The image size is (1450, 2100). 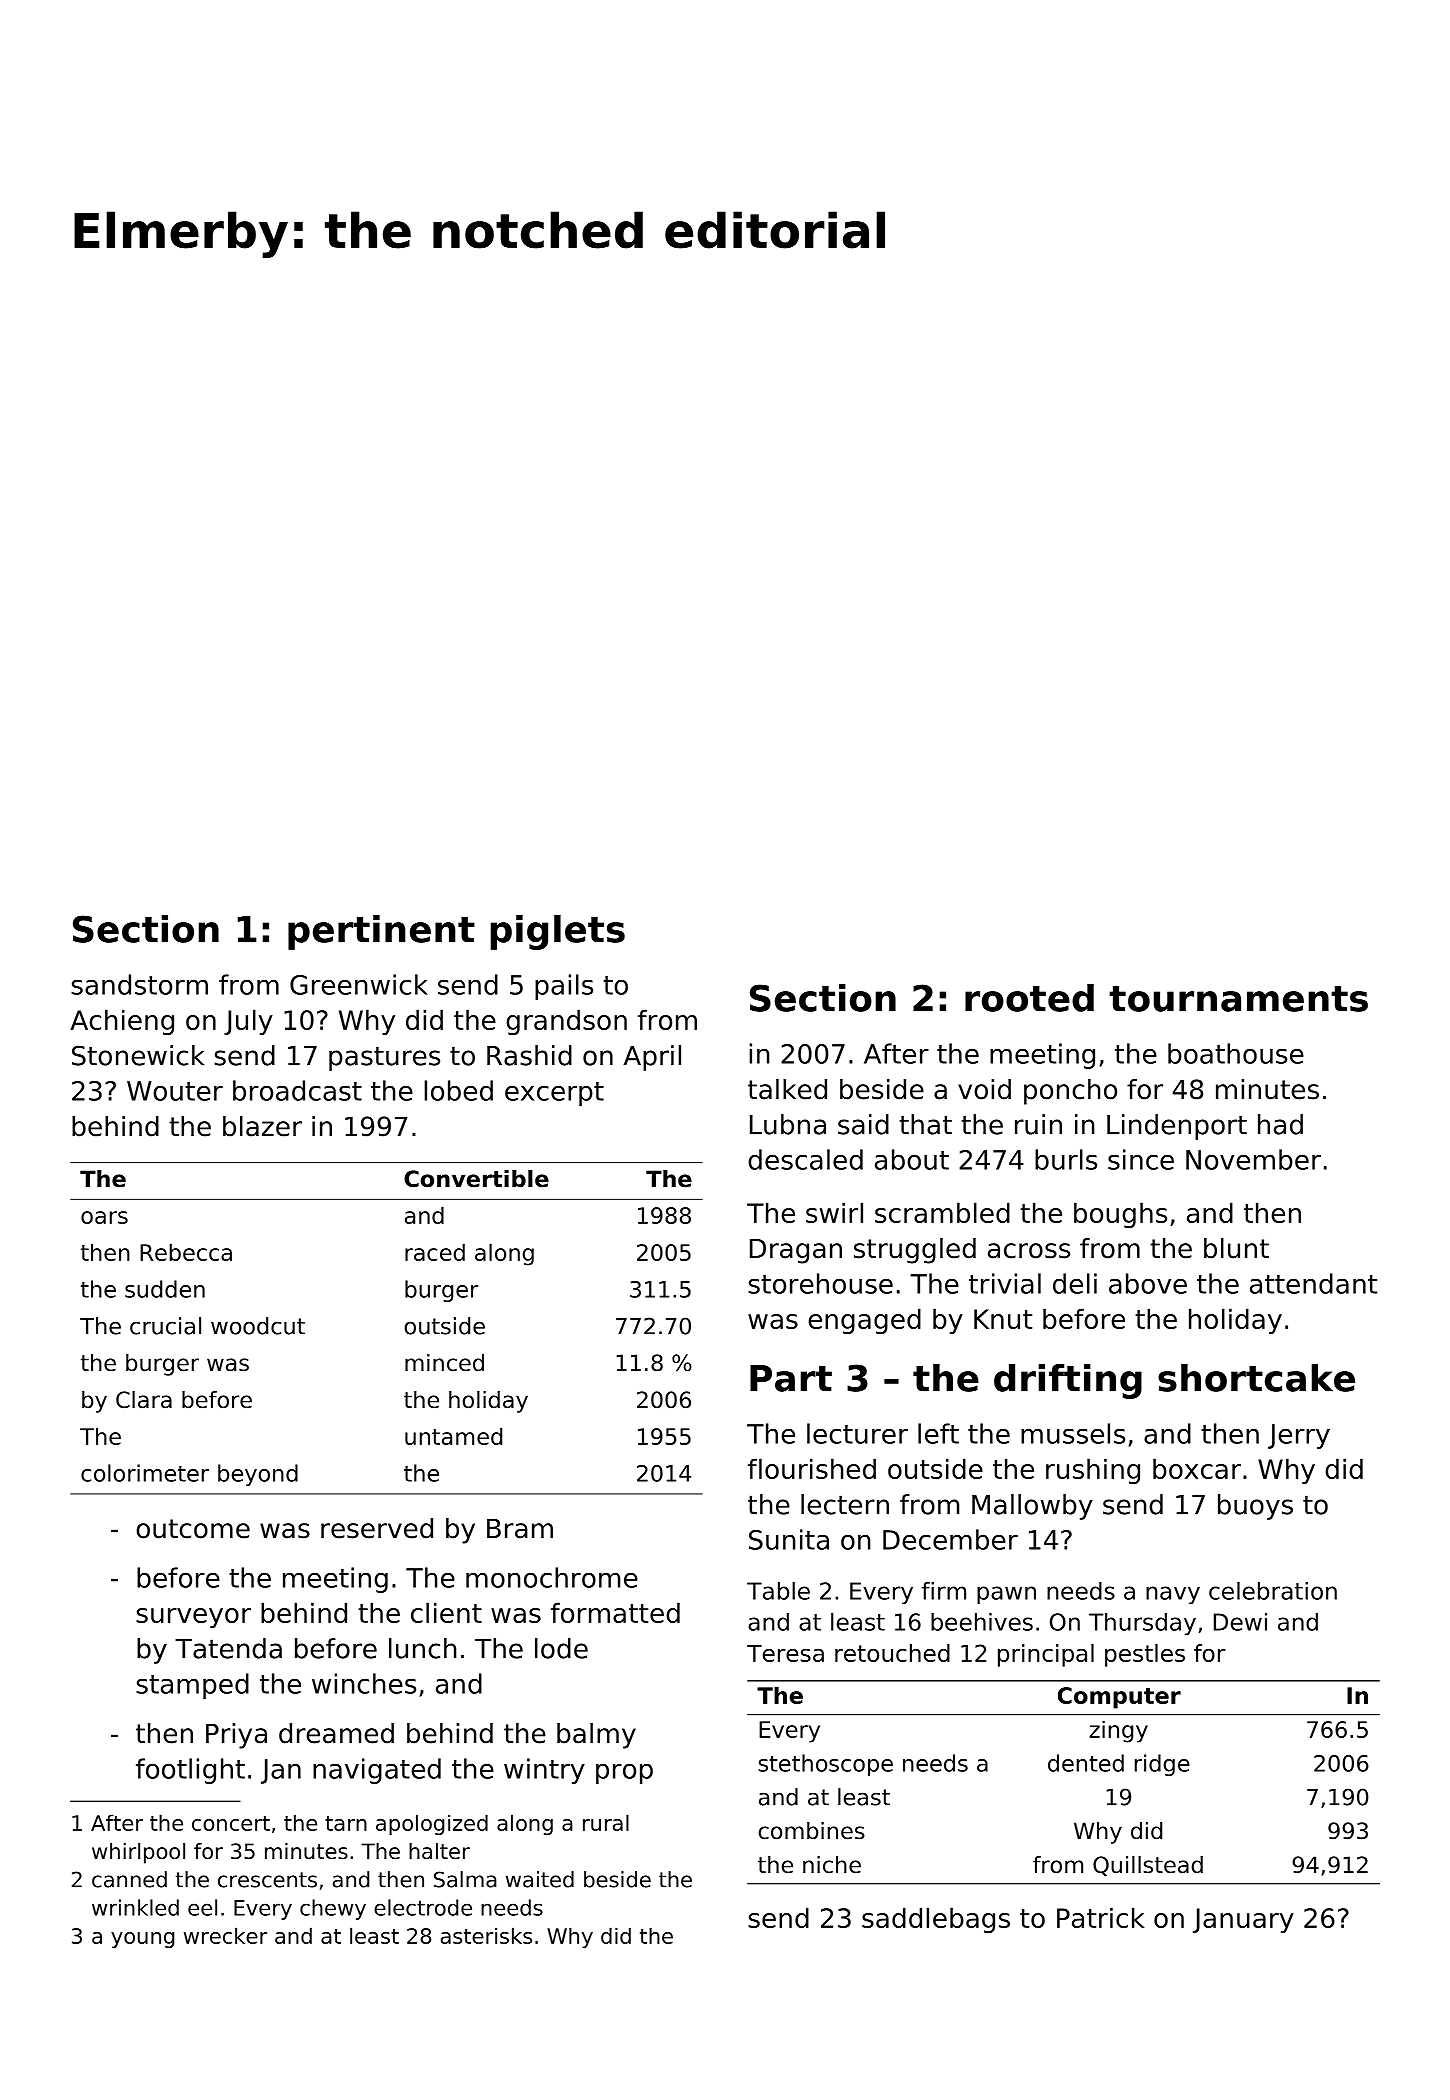 What do you see at coordinates (142, 1940) in the image?
I see `young` at bounding box center [142, 1940].
